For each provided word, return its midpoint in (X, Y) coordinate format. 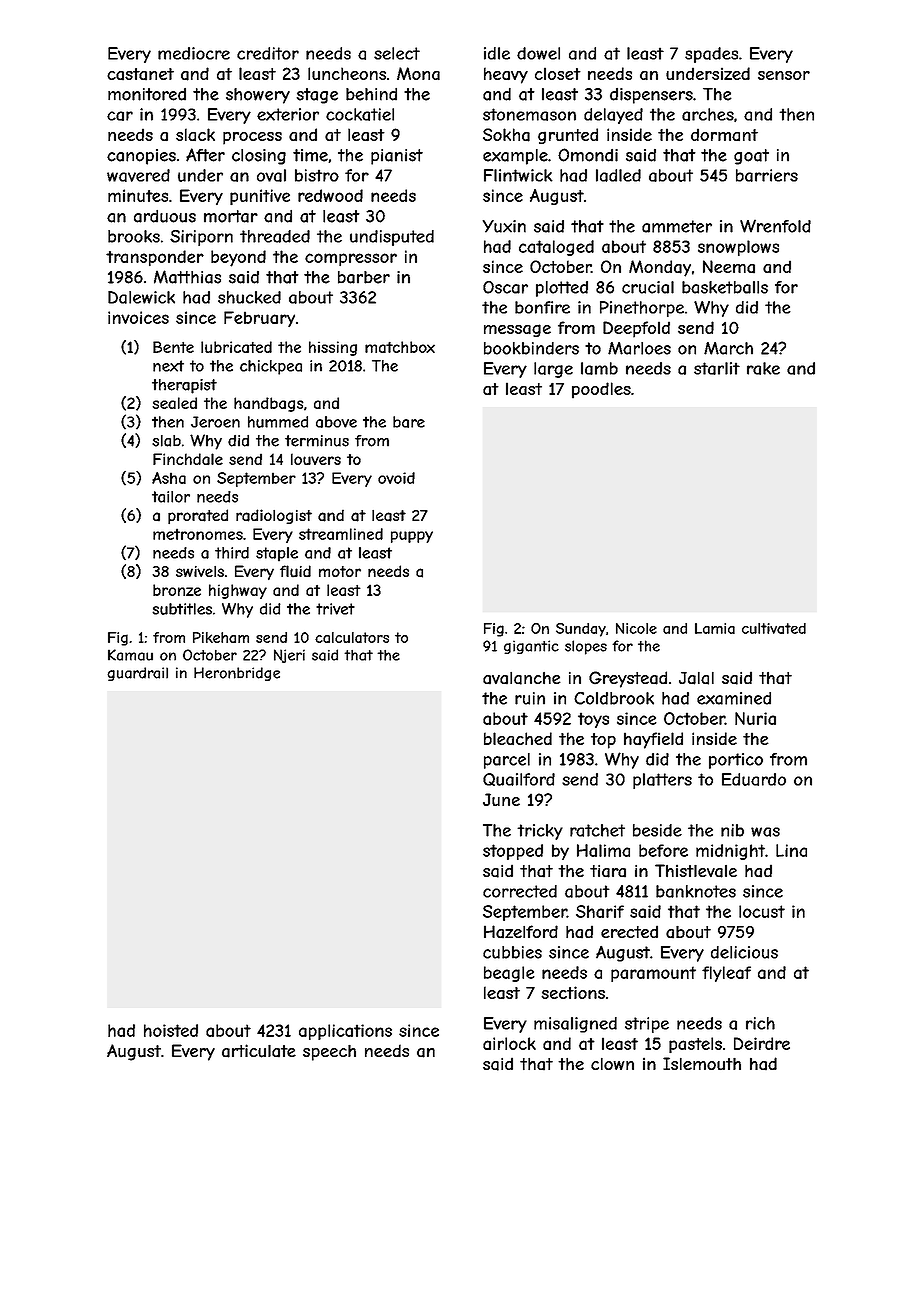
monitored (147, 94)
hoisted (171, 1030)
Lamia (715, 628)
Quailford (519, 779)
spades (711, 55)
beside (657, 830)
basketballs (725, 287)
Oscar (505, 287)
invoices (138, 317)
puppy (412, 537)
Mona (418, 74)
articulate (259, 1051)
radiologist (274, 516)
